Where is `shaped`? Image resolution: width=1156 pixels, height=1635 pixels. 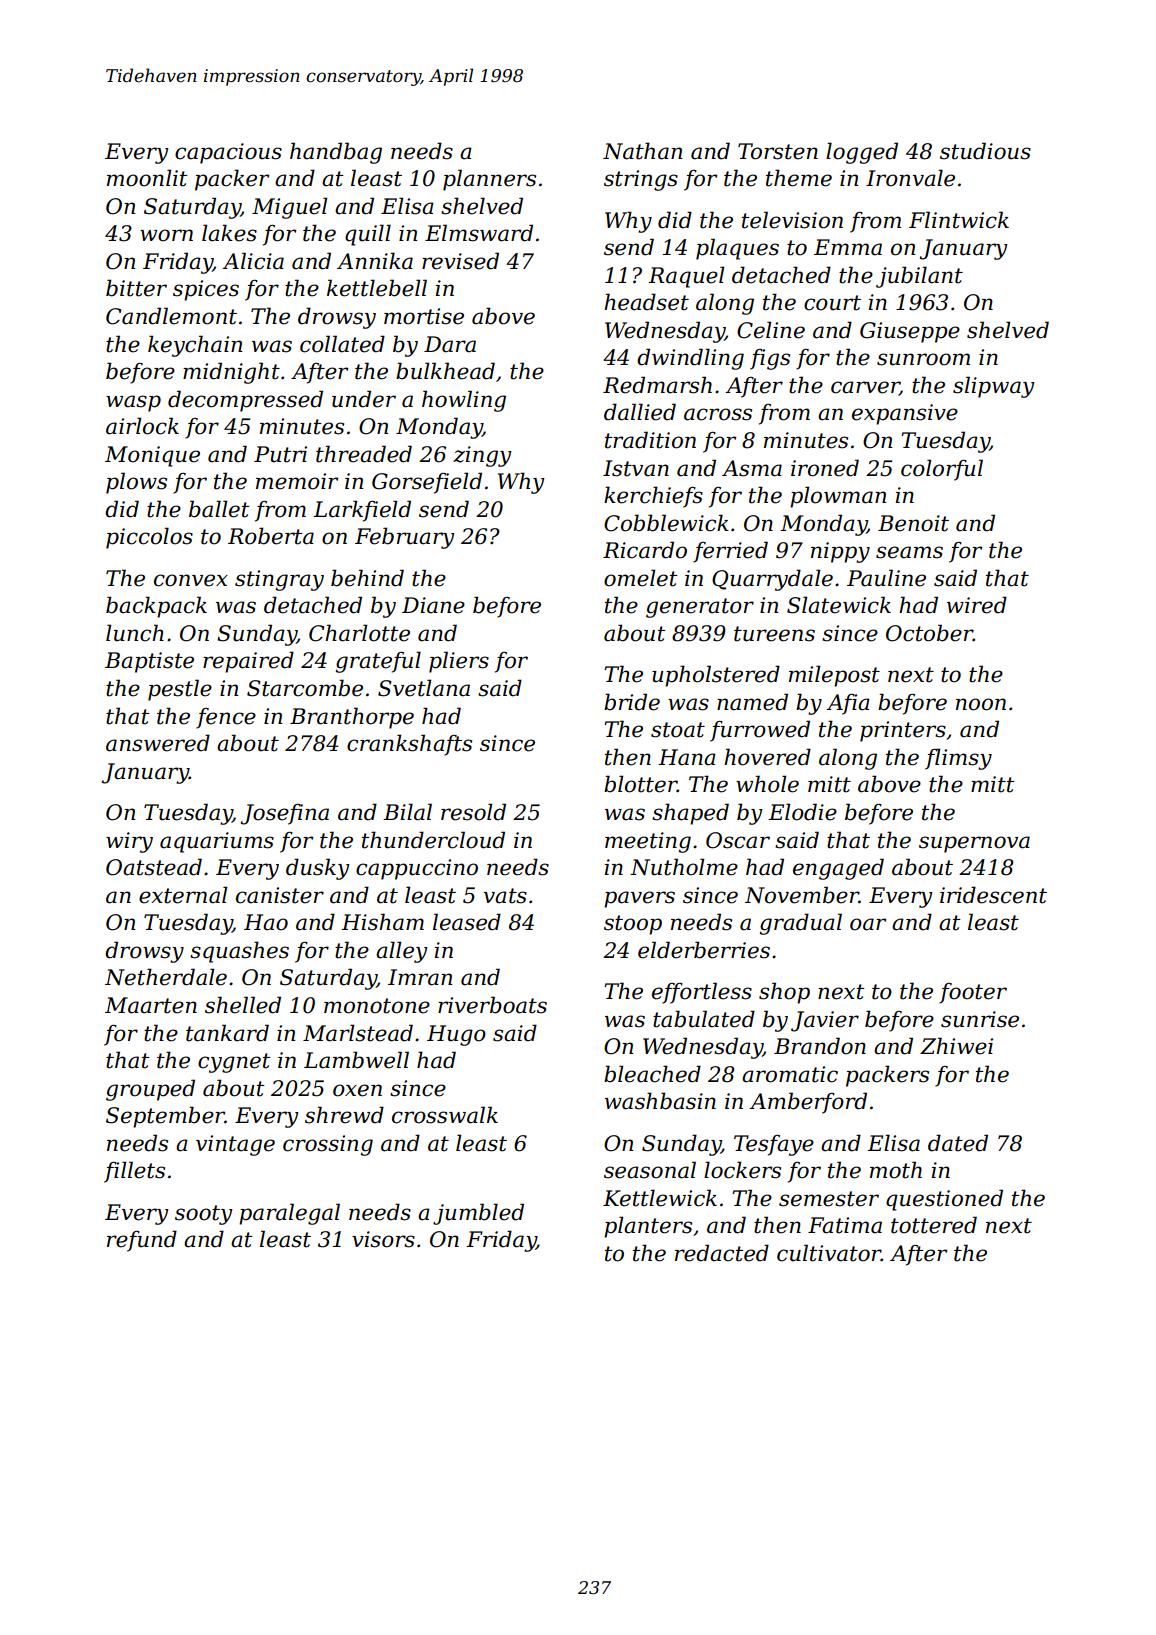 shaped is located at coordinates (690, 814).
